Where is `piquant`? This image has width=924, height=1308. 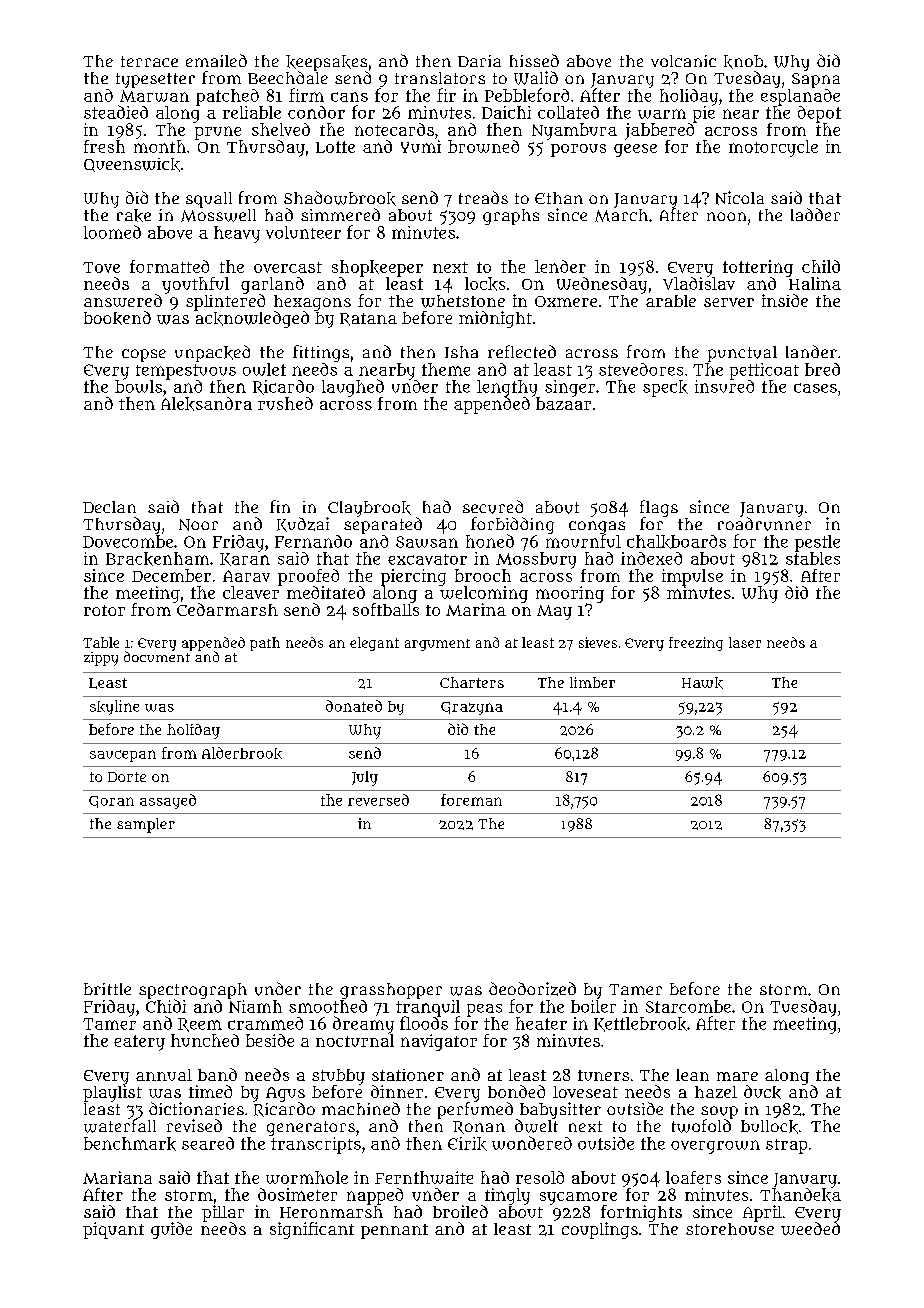 piquant is located at coordinates (113, 1230).
